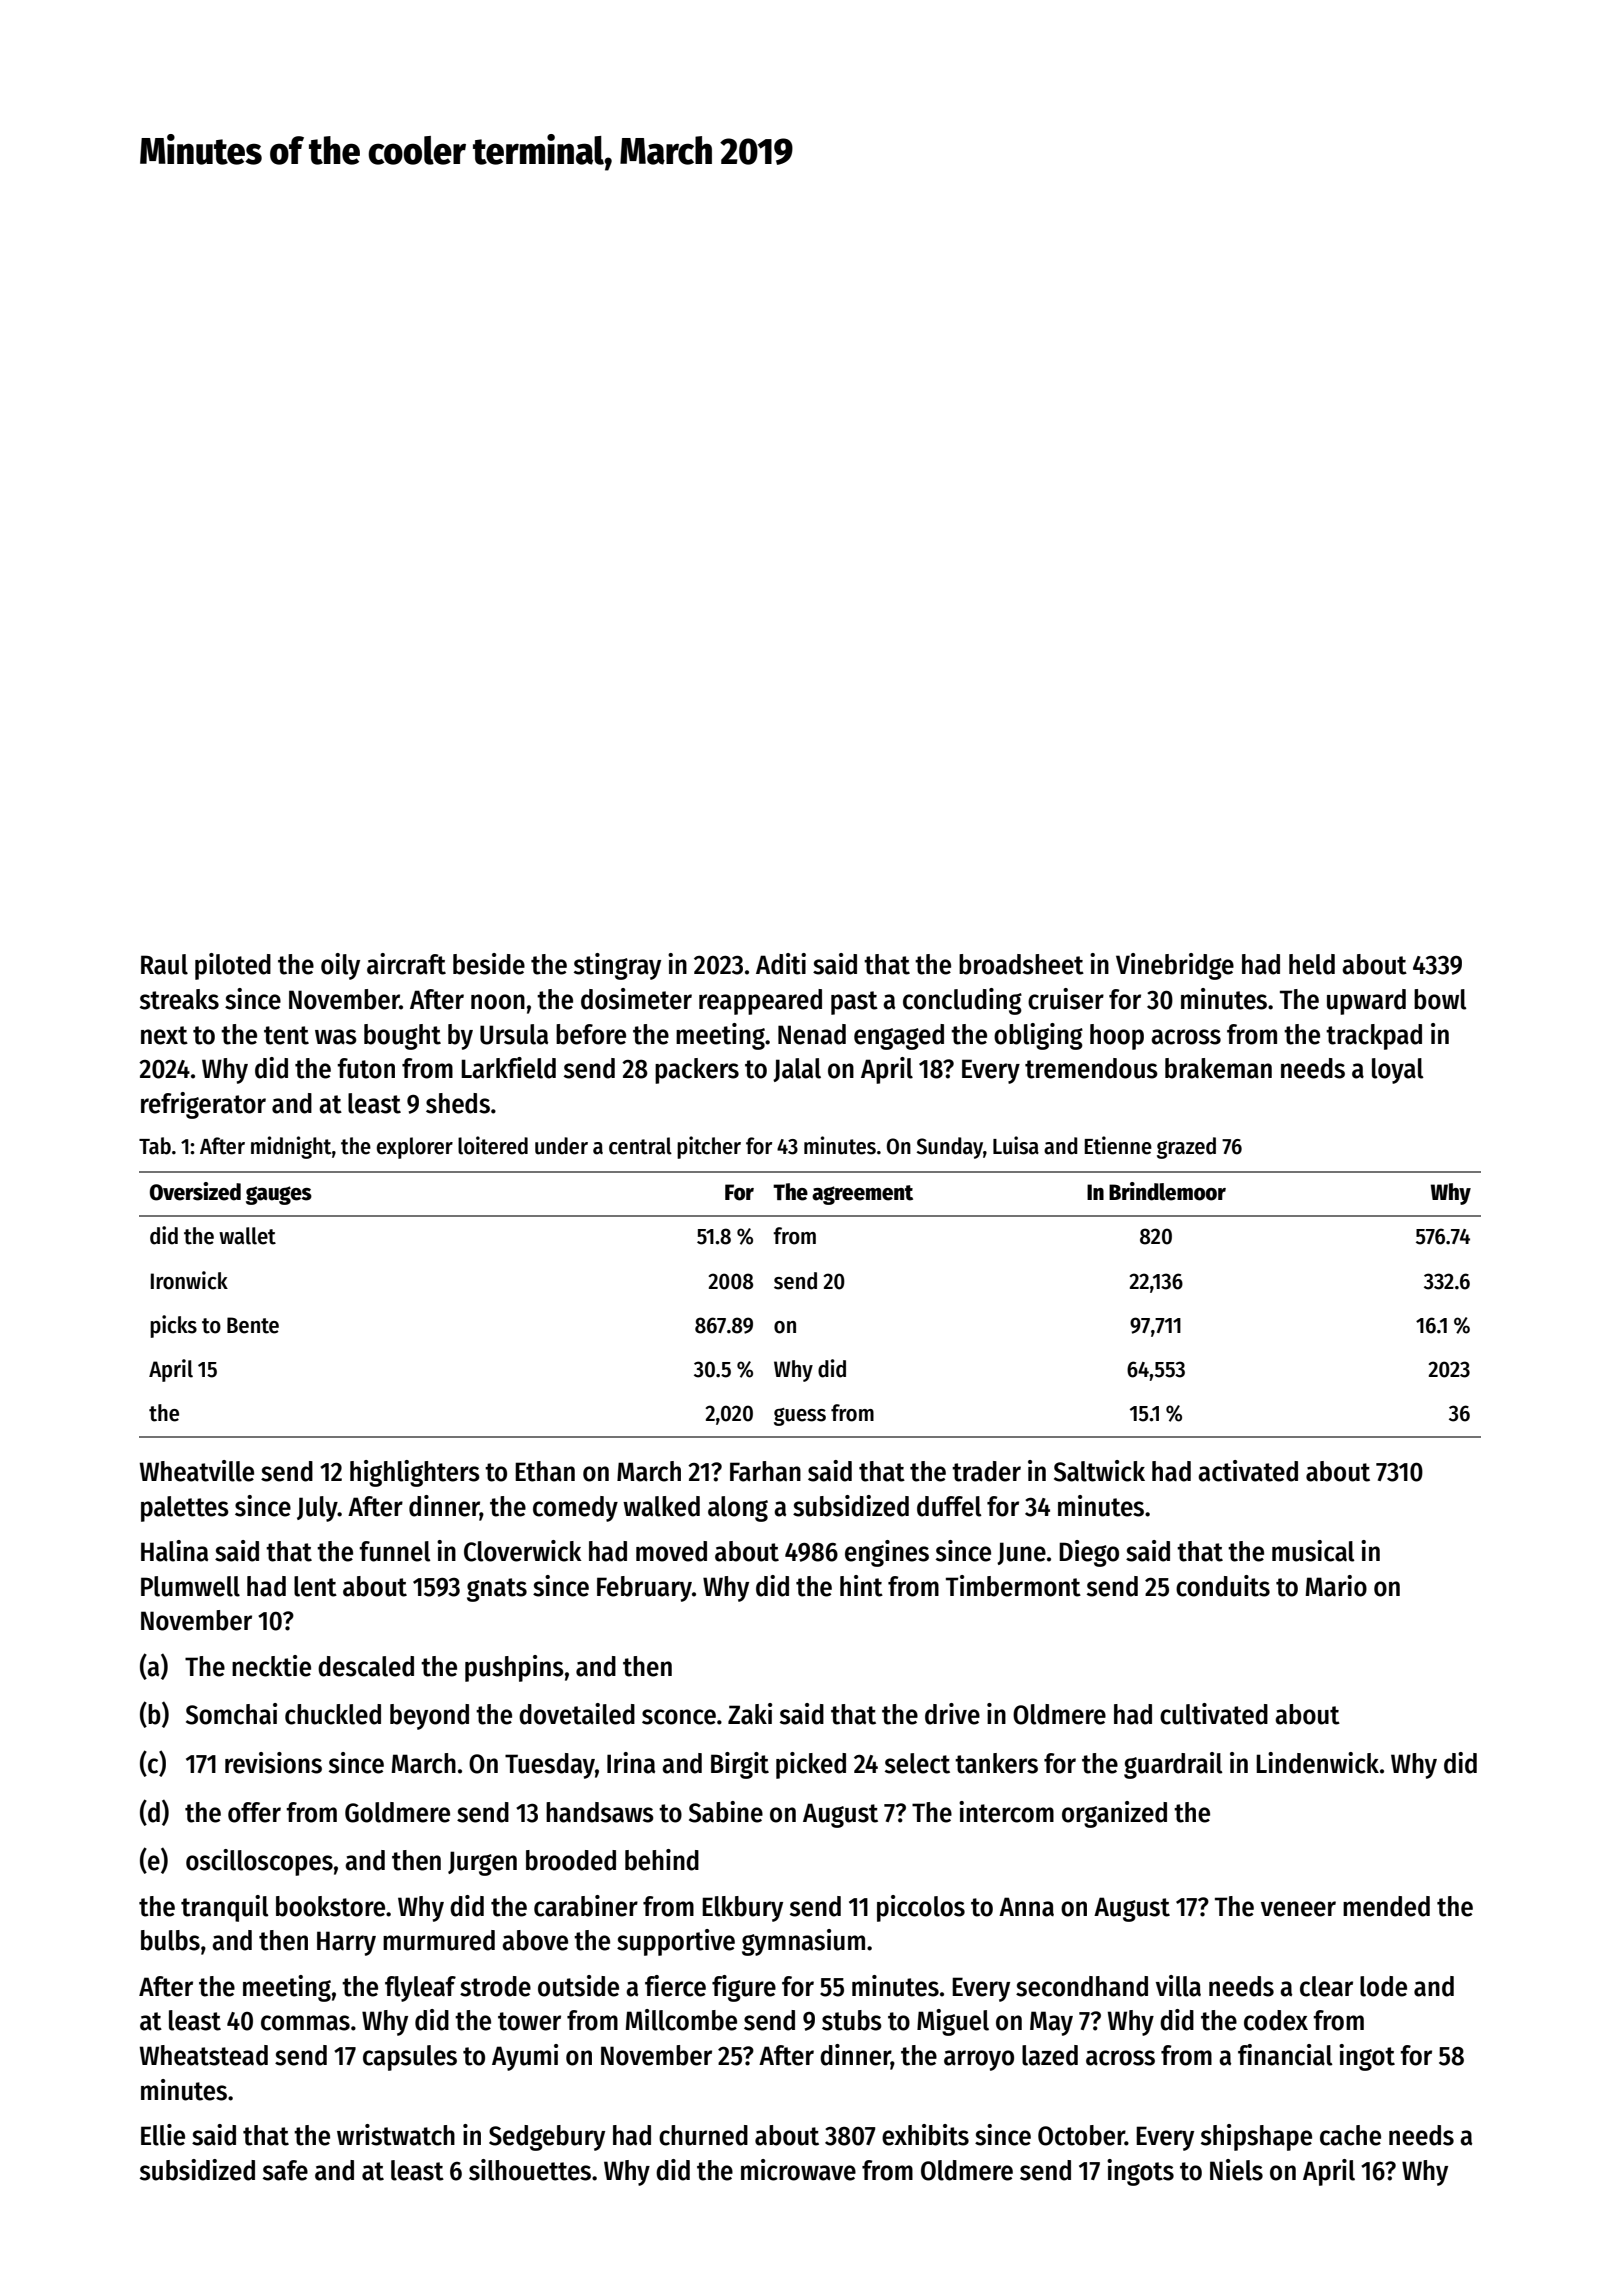  I want to click on Lindenwick, so click(1317, 1763).
